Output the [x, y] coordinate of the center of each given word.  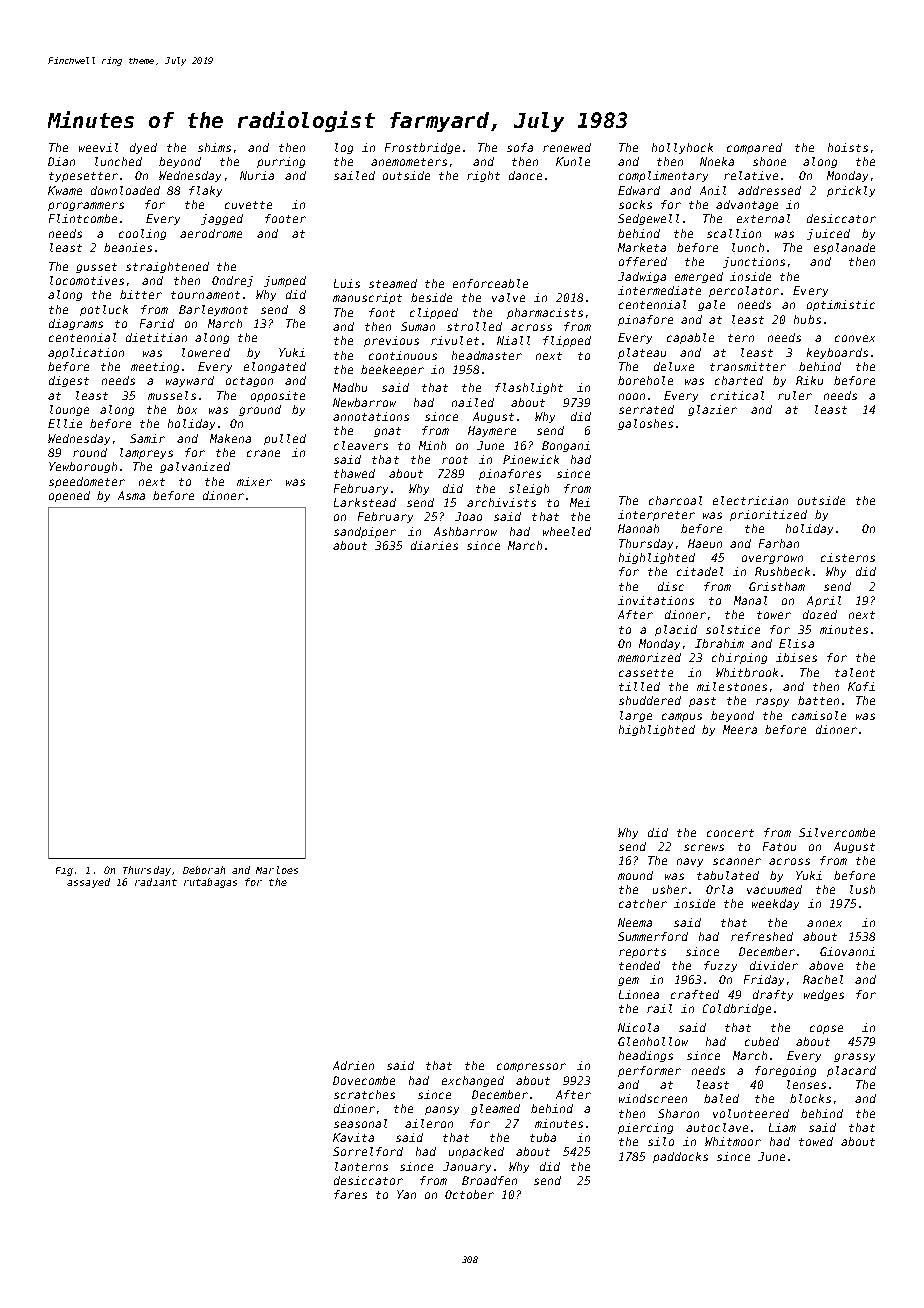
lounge [69, 410]
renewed [567, 147]
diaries [434, 545]
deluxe [674, 366]
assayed [88, 883]
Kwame [65, 190]
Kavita [353, 1137]
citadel [700, 571]
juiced [828, 234]
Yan [406, 1194]
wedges [824, 995]
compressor [531, 1067]
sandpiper [365, 532]
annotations [371, 416]
